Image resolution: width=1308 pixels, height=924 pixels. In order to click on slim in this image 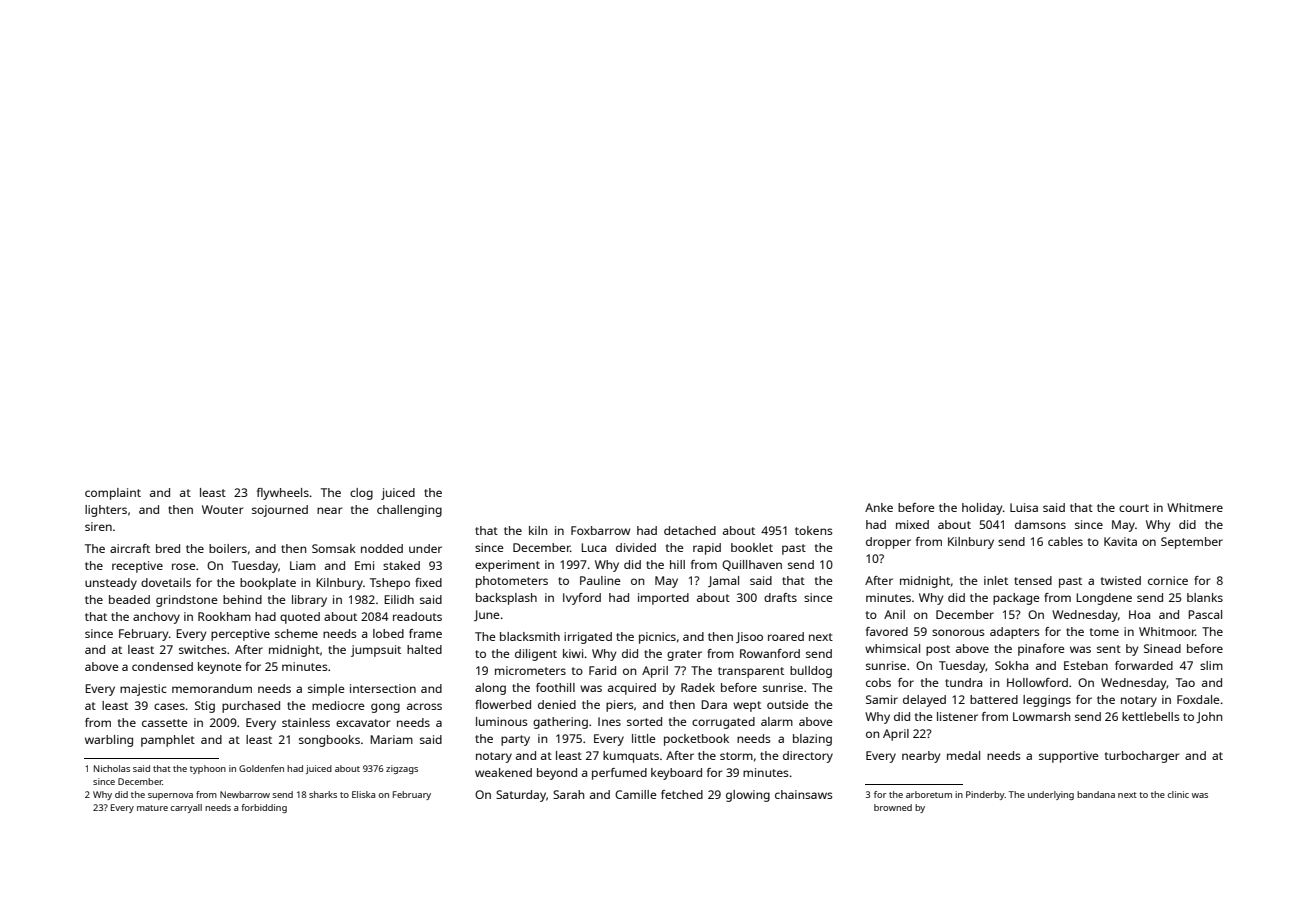, I will do `click(1211, 665)`.
